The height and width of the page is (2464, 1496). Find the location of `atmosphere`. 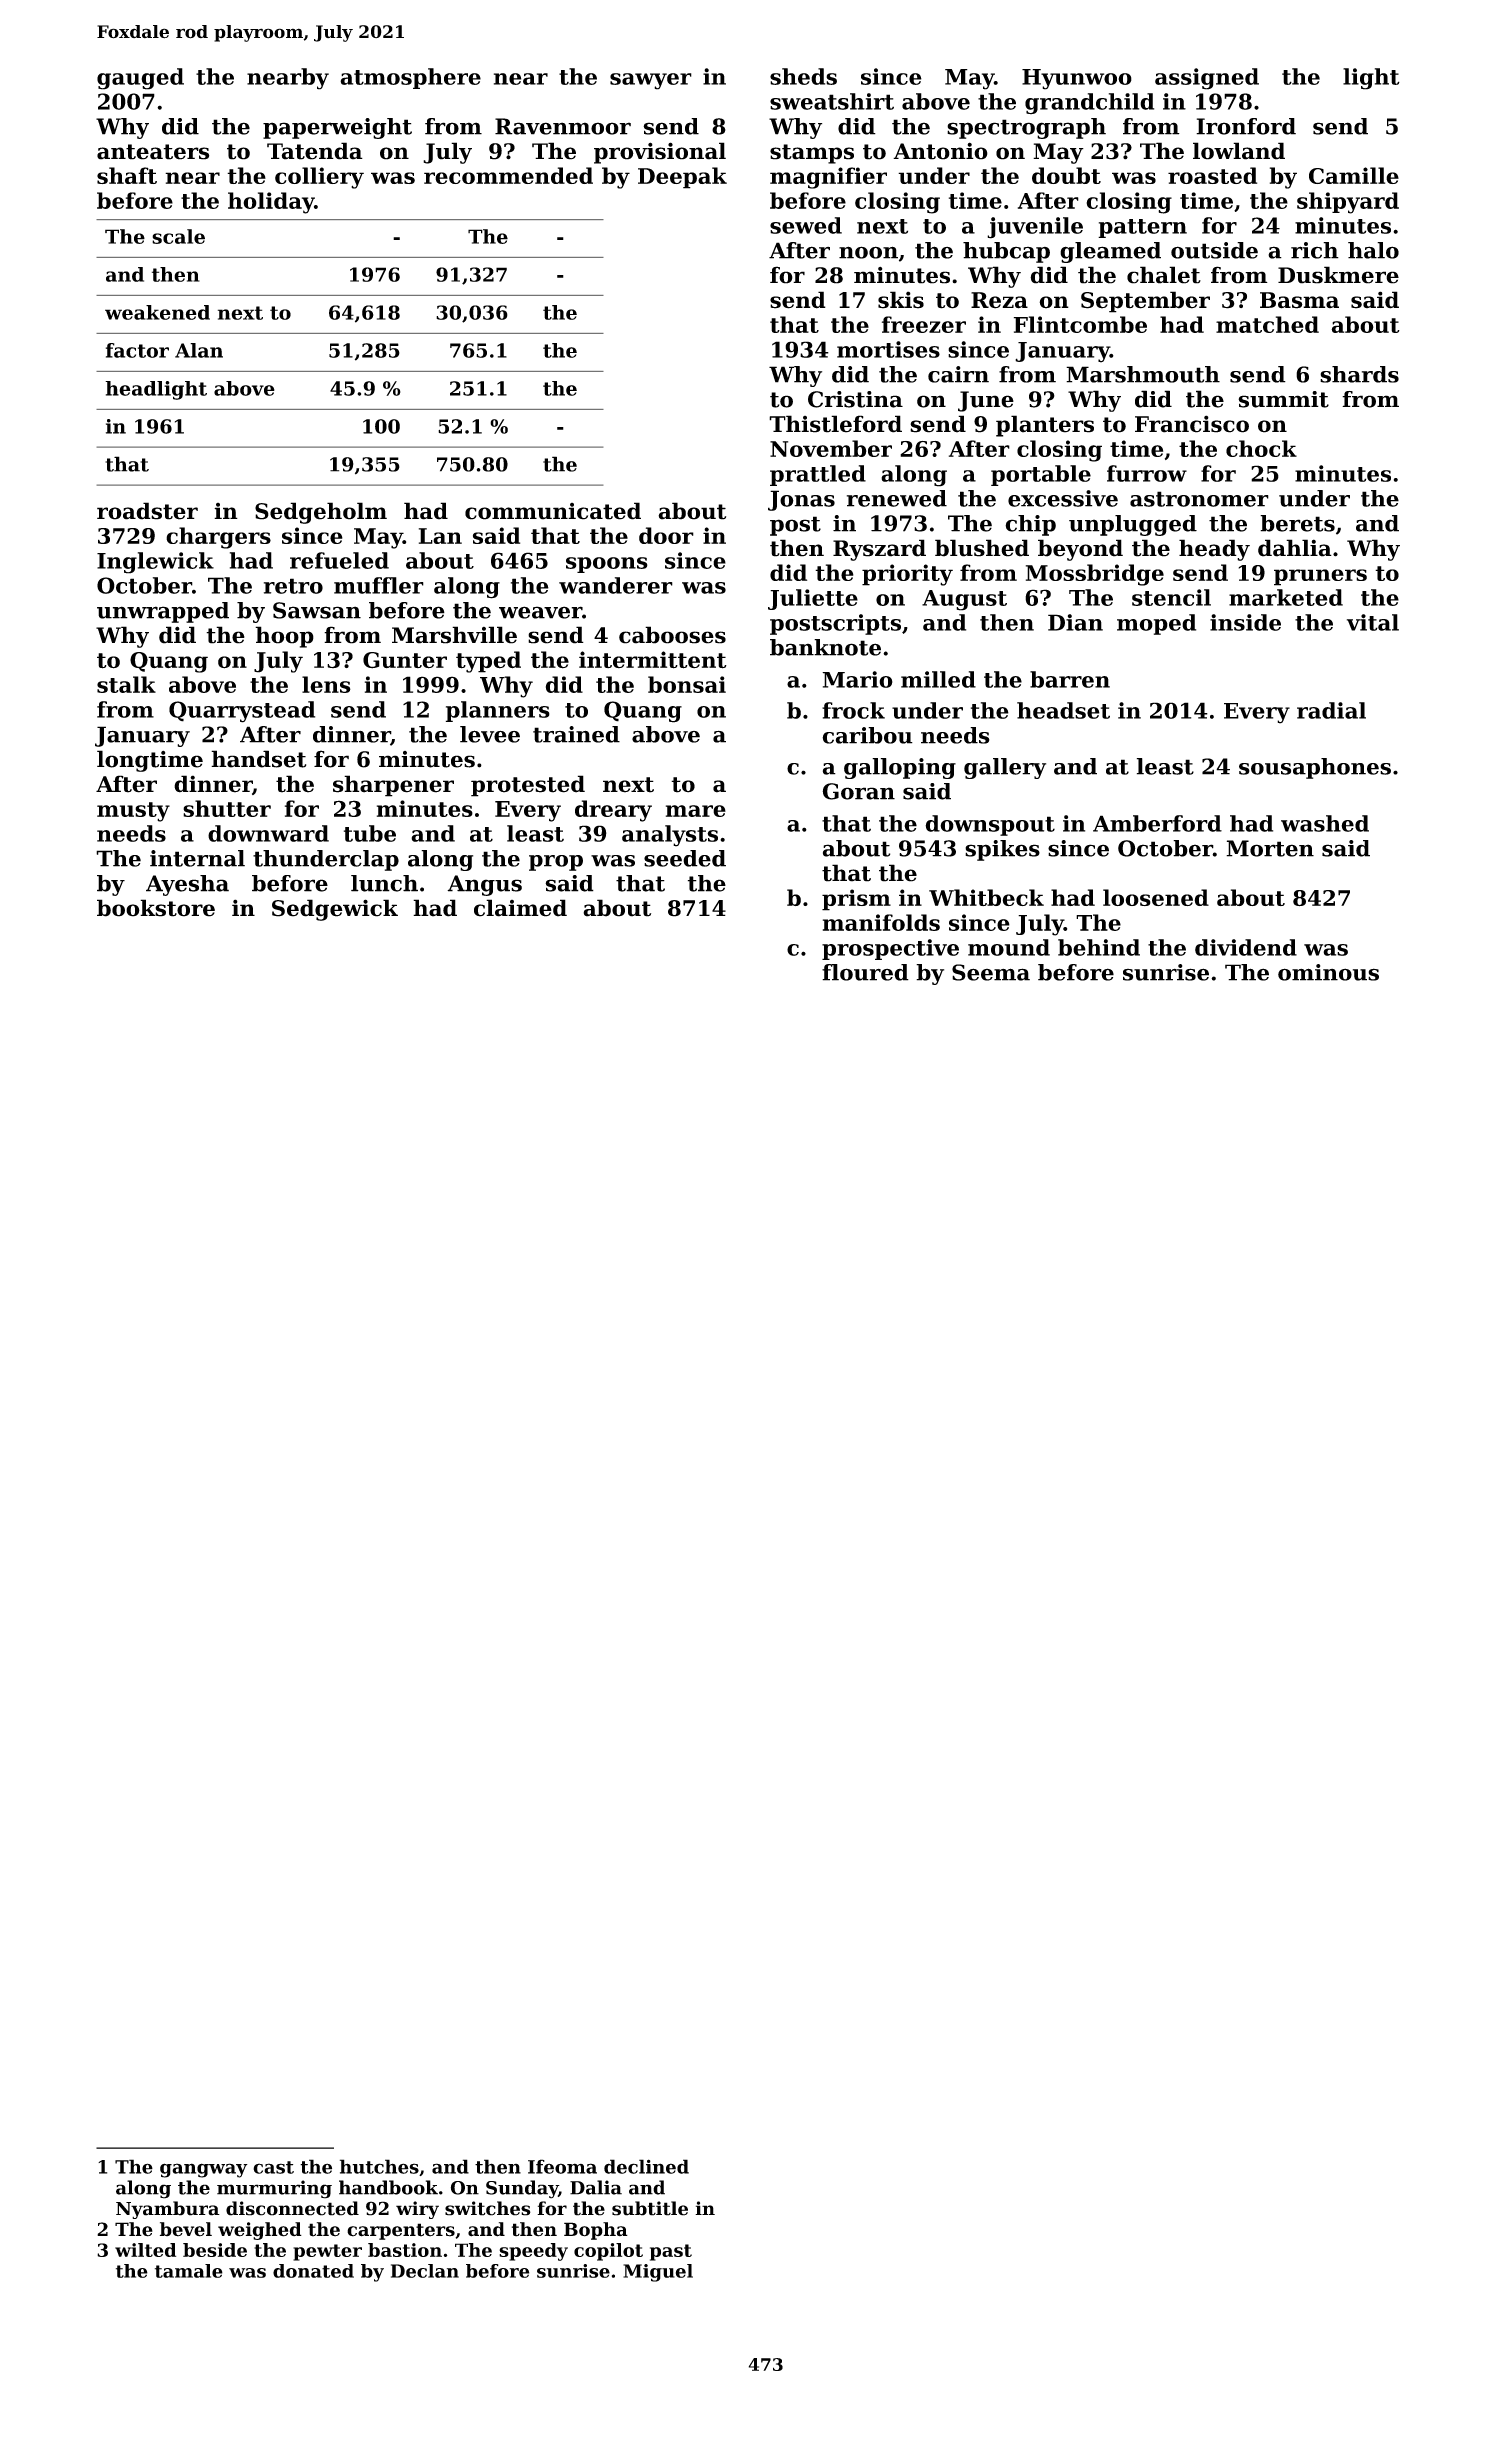

atmosphere is located at coordinates (410, 78).
